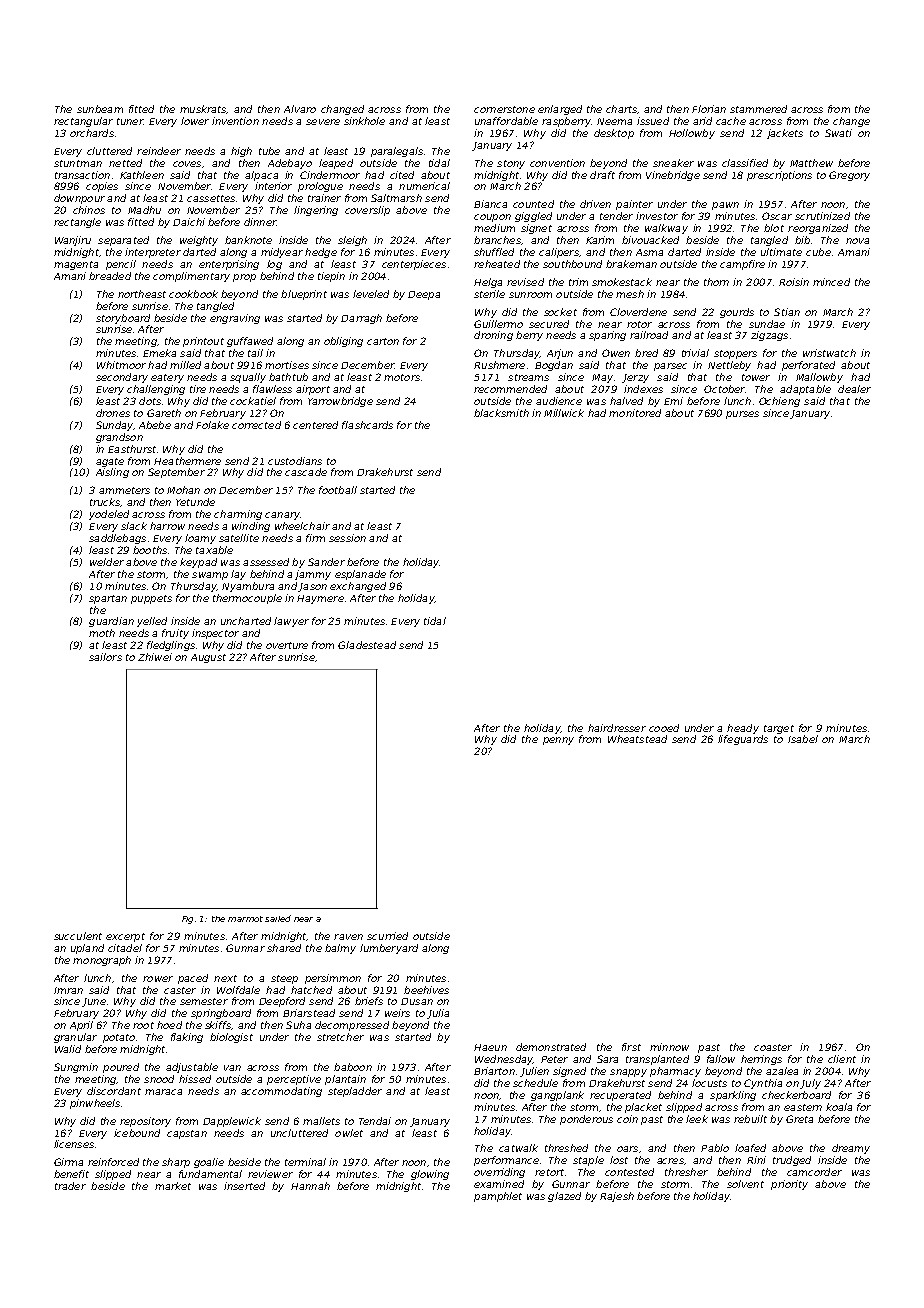 Image resolution: width=924 pixels, height=1308 pixels. I want to click on ammeters, so click(124, 490).
